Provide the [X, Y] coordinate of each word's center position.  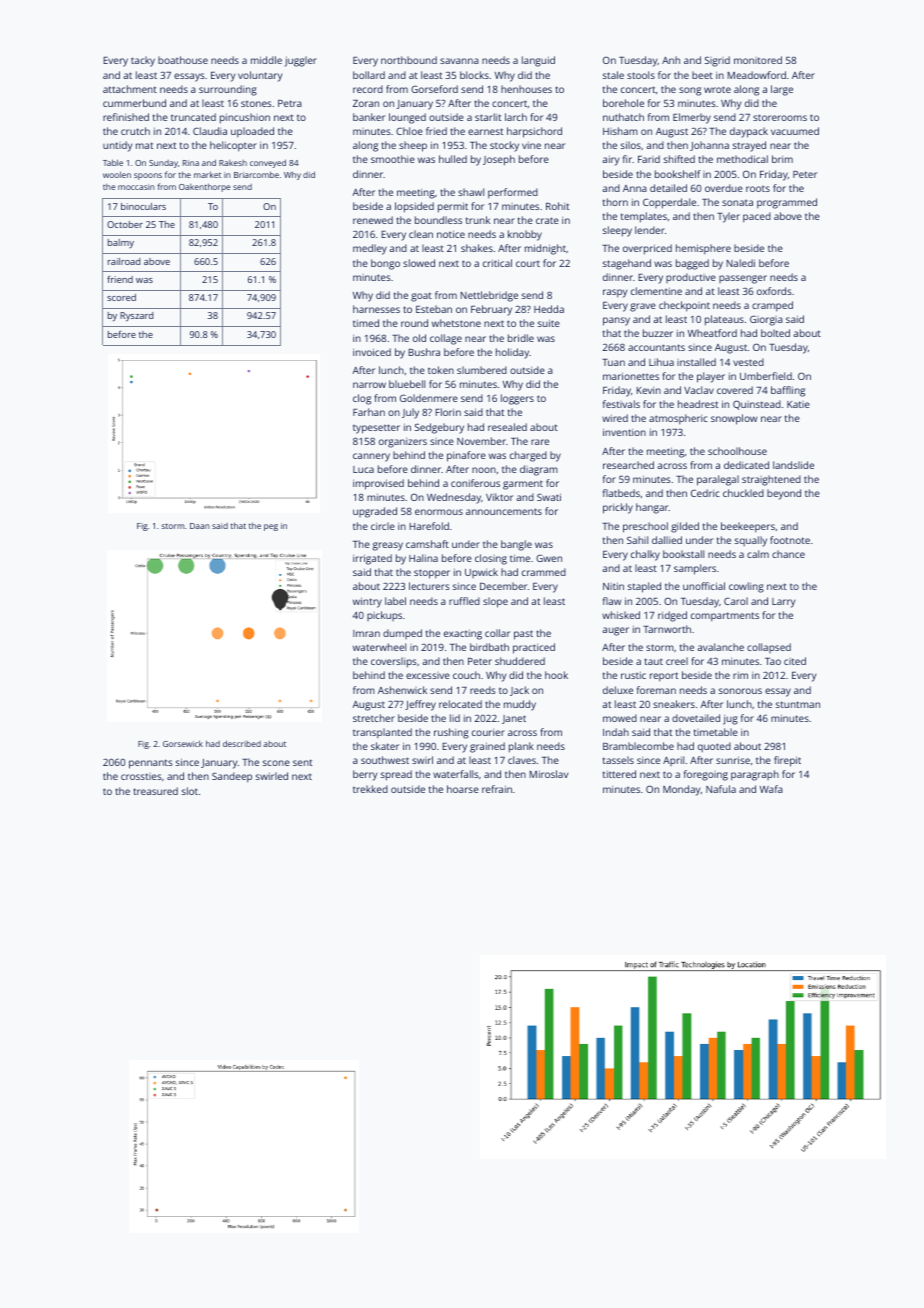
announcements [504, 511]
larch [516, 117]
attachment [130, 89]
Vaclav [699, 390]
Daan [200, 526]
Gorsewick [183, 743]
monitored [758, 60]
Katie [798, 404]
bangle [516, 545]
